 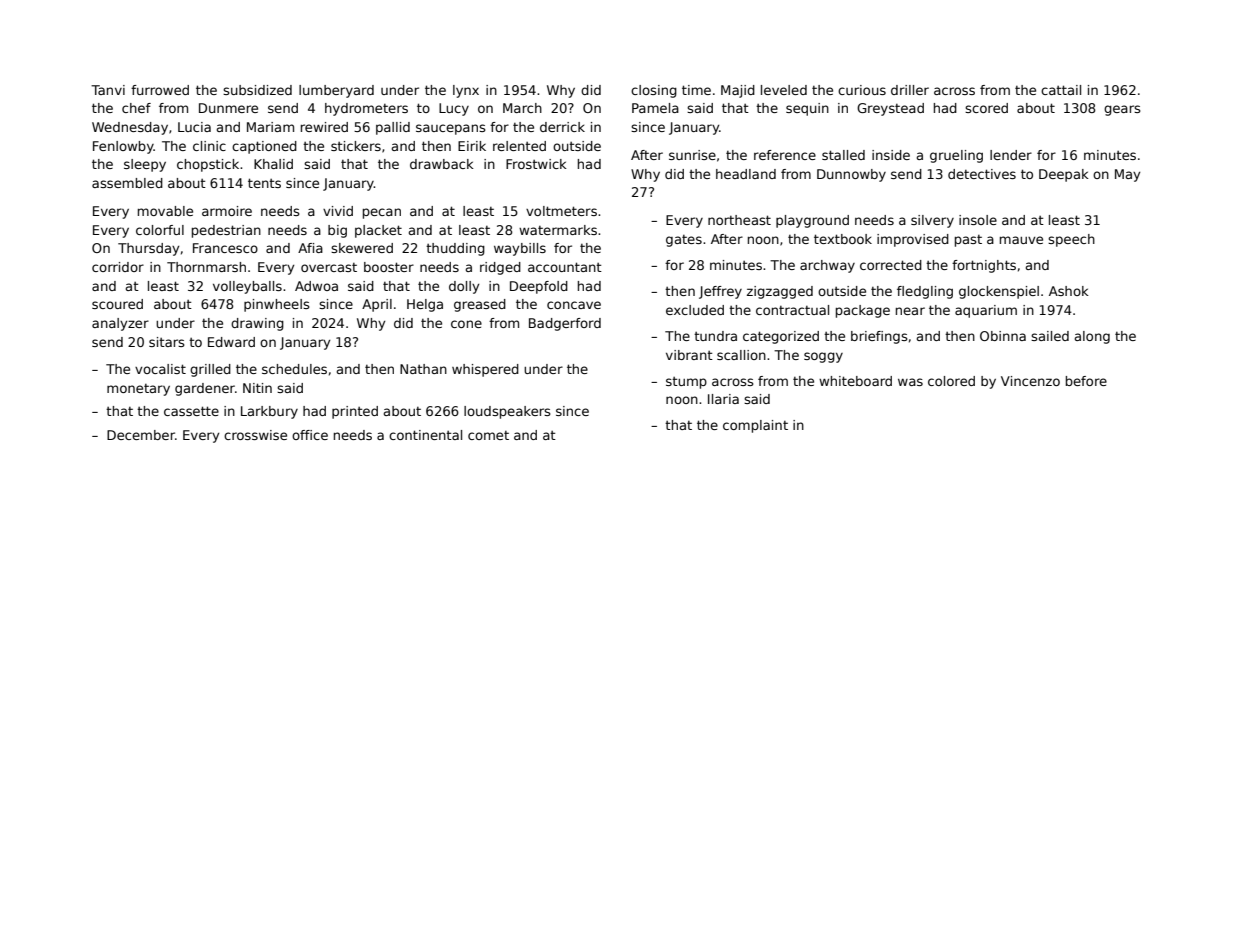 What do you see at coordinates (561, 211) in the screenshot?
I see `voltmeters` at bounding box center [561, 211].
